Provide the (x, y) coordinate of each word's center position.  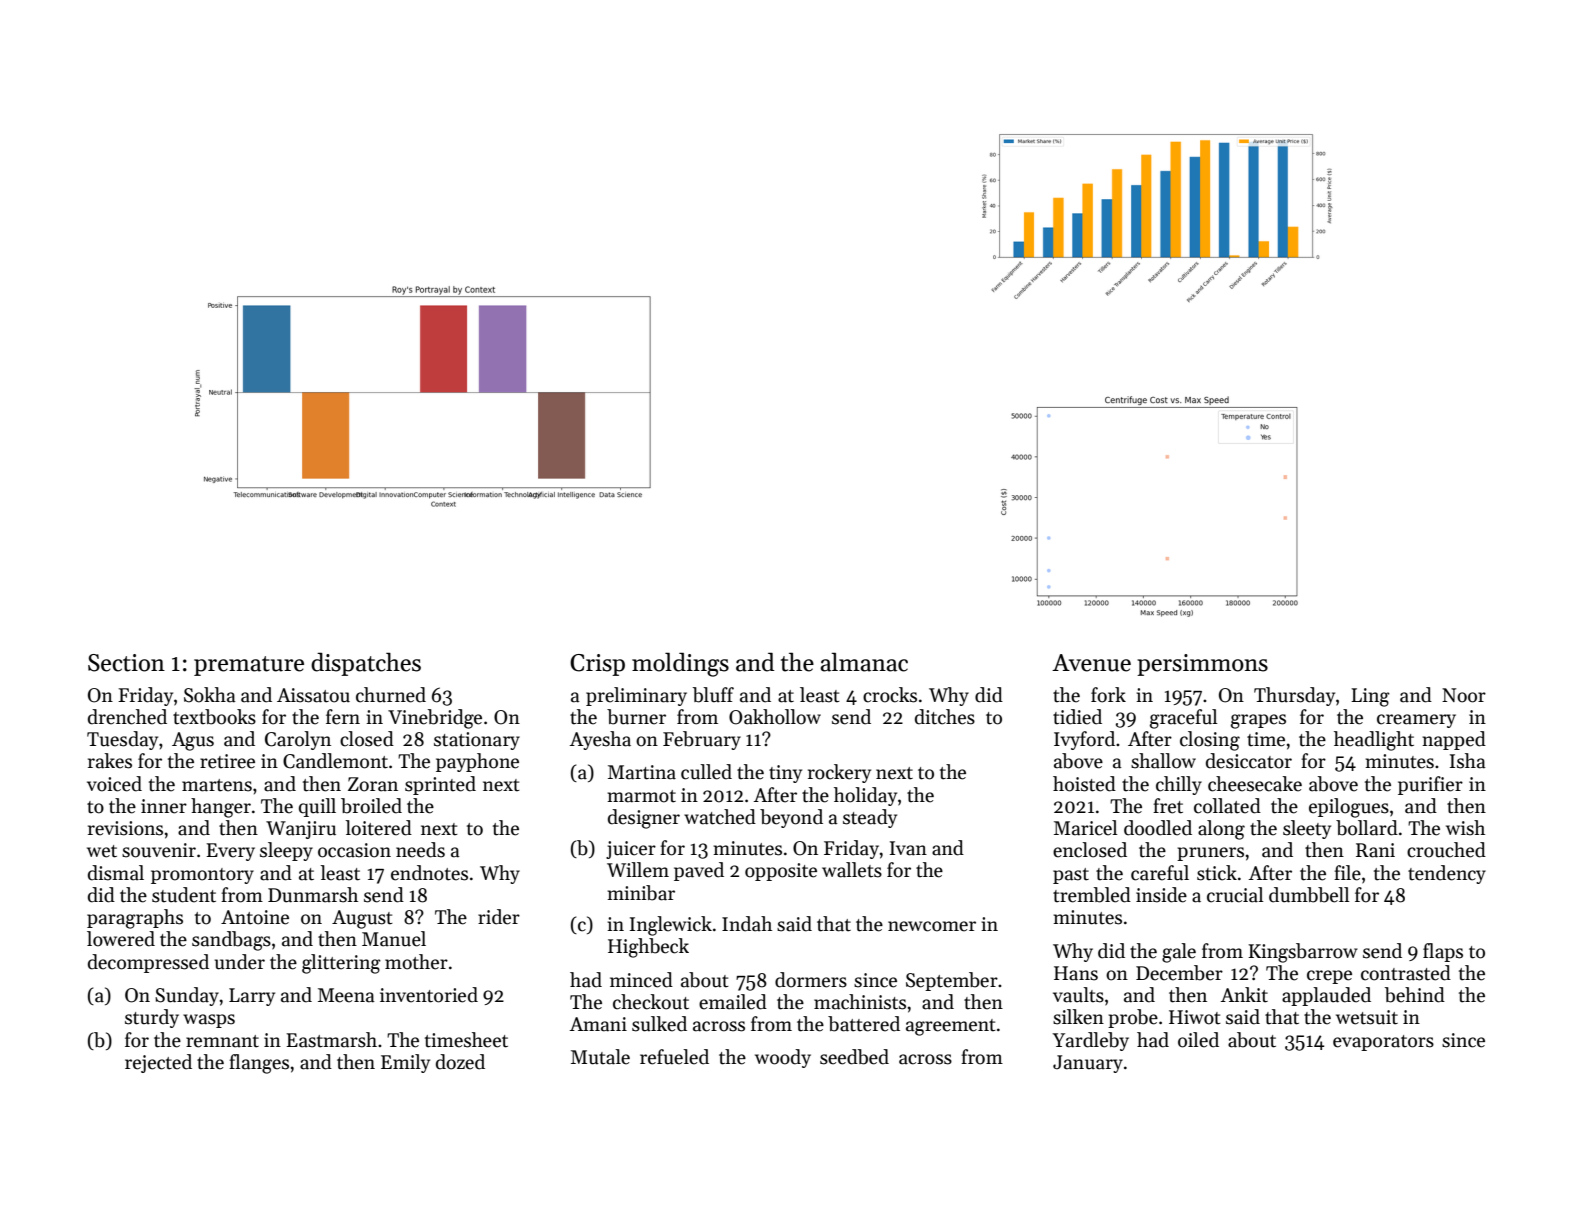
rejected (158, 1063)
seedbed (854, 1057)
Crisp (597, 665)
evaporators (1383, 1043)
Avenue (1091, 663)
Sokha (210, 695)
